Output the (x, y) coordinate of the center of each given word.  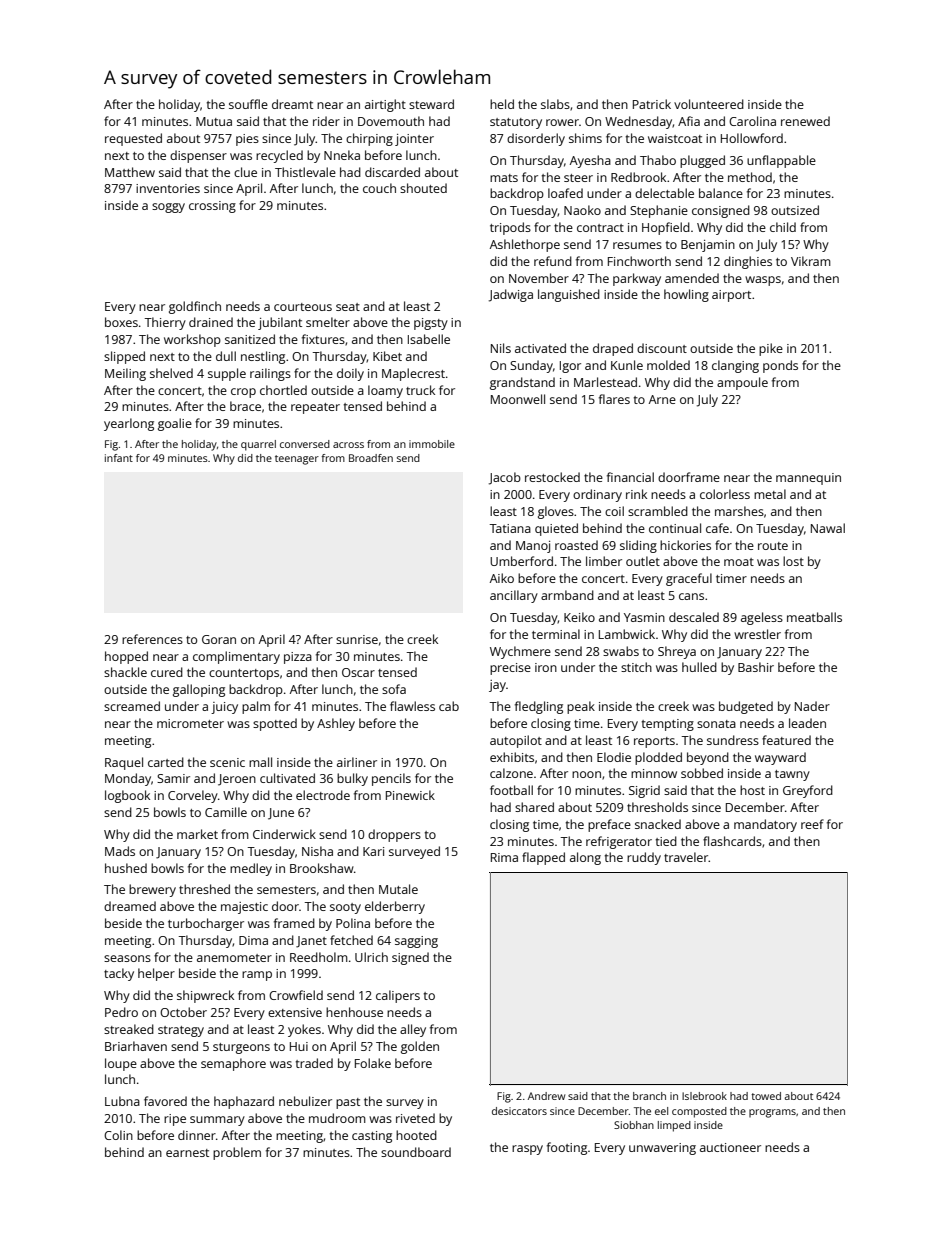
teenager (297, 460)
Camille (226, 812)
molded (668, 365)
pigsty (431, 324)
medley (251, 869)
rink (636, 494)
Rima (504, 857)
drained (211, 322)
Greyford (808, 791)
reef (812, 824)
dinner (197, 1135)
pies (247, 140)
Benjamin (708, 246)
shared (534, 807)
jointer (414, 140)
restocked (552, 477)
